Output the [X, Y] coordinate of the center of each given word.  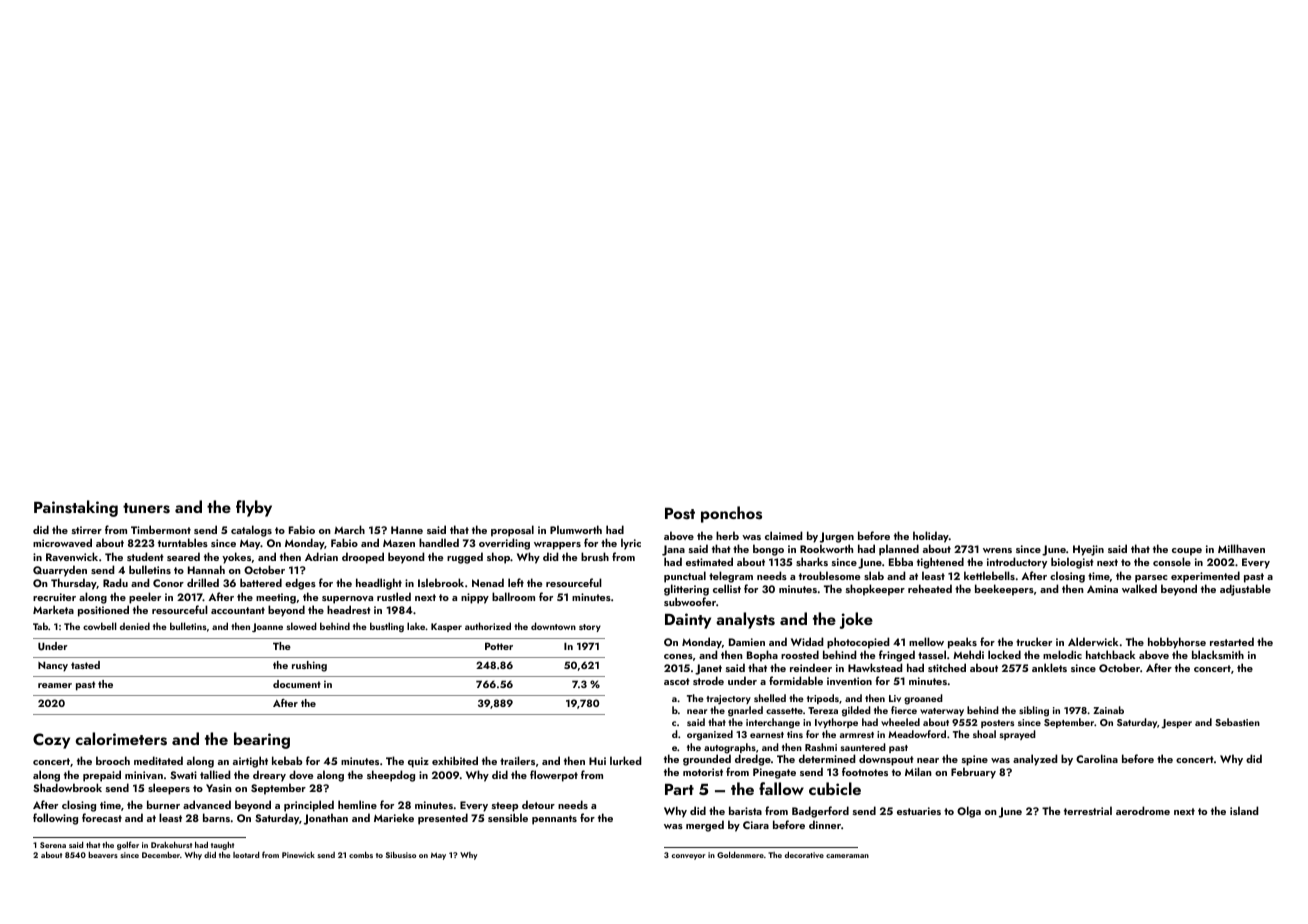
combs [361, 854]
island [1244, 810]
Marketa [53, 609]
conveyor [689, 857]
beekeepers [1004, 590]
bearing [262, 740]
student [145, 556]
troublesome [829, 575]
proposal [512, 531]
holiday [931, 537]
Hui [597, 761]
